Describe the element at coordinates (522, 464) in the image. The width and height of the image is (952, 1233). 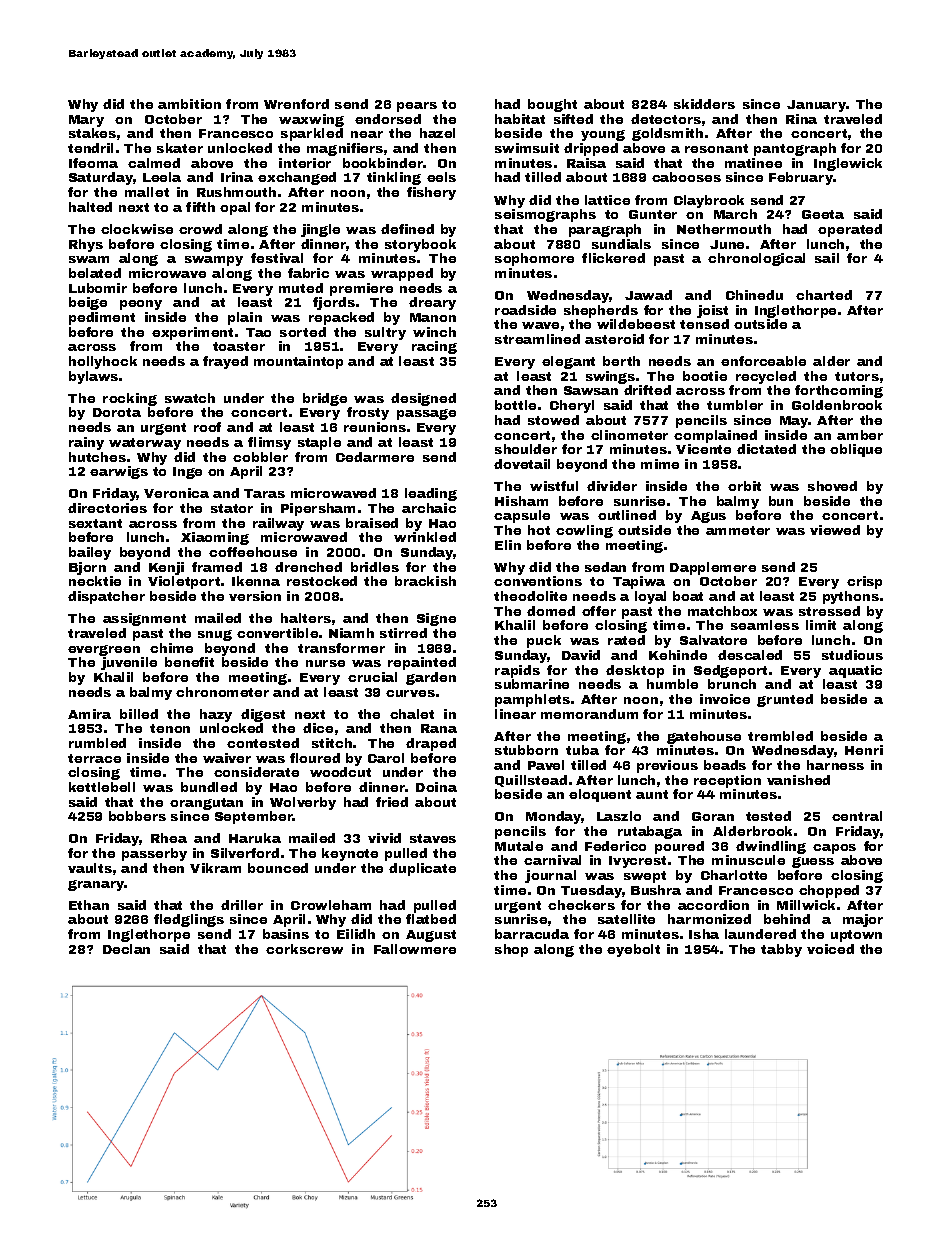
I see `dovetail` at that location.
